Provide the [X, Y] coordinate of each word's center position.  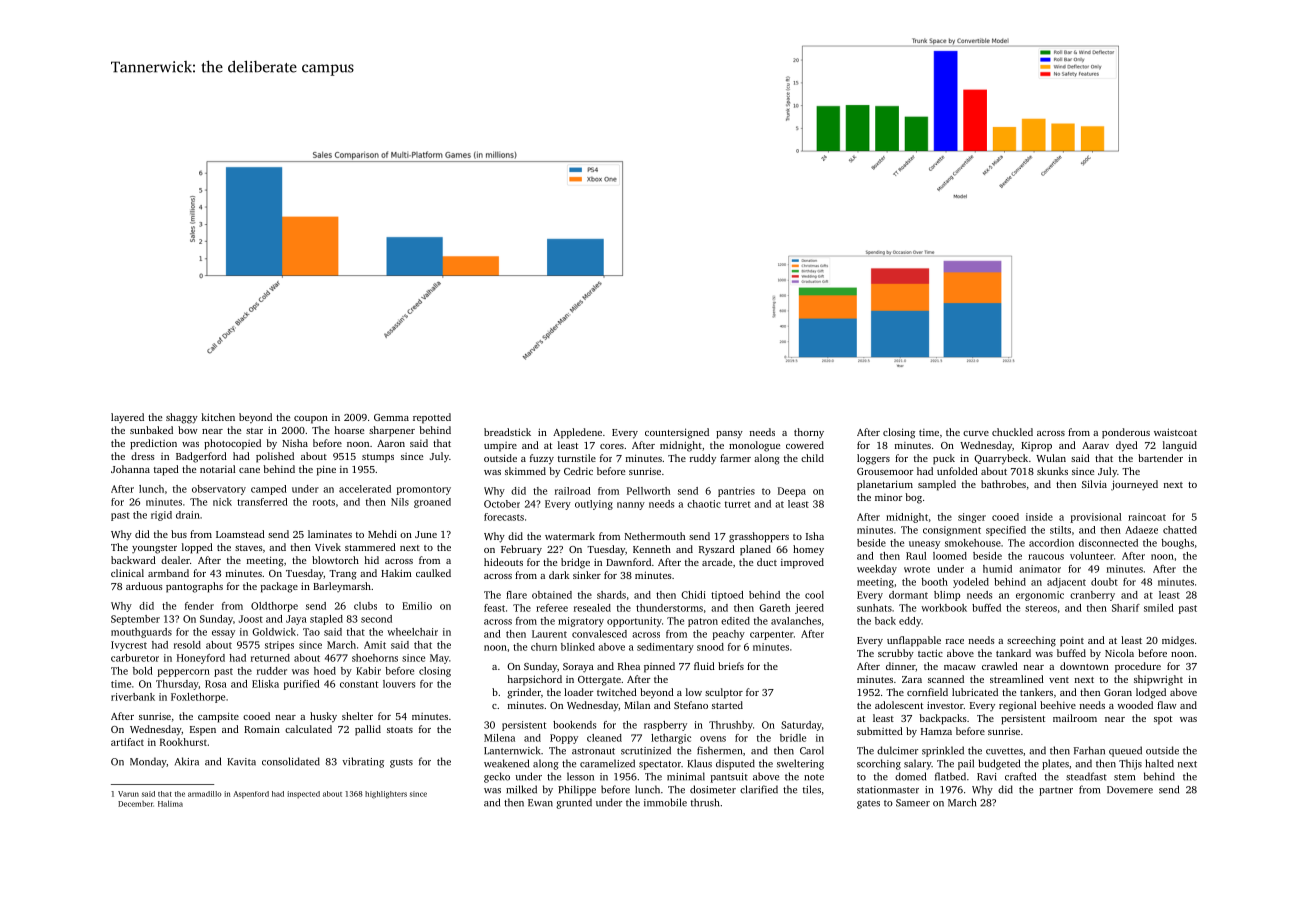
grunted [574, 803]
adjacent [1066, 583]
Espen [203, 731]
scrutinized [646, 750]
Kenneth [652, 549]
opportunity [634, 622]
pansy [729, 435]
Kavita [241, 762]
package [279, 587]
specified [1006, 531]
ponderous [1126, 433]
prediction [153, 444]
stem [1124, 777]
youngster [154, 549]
